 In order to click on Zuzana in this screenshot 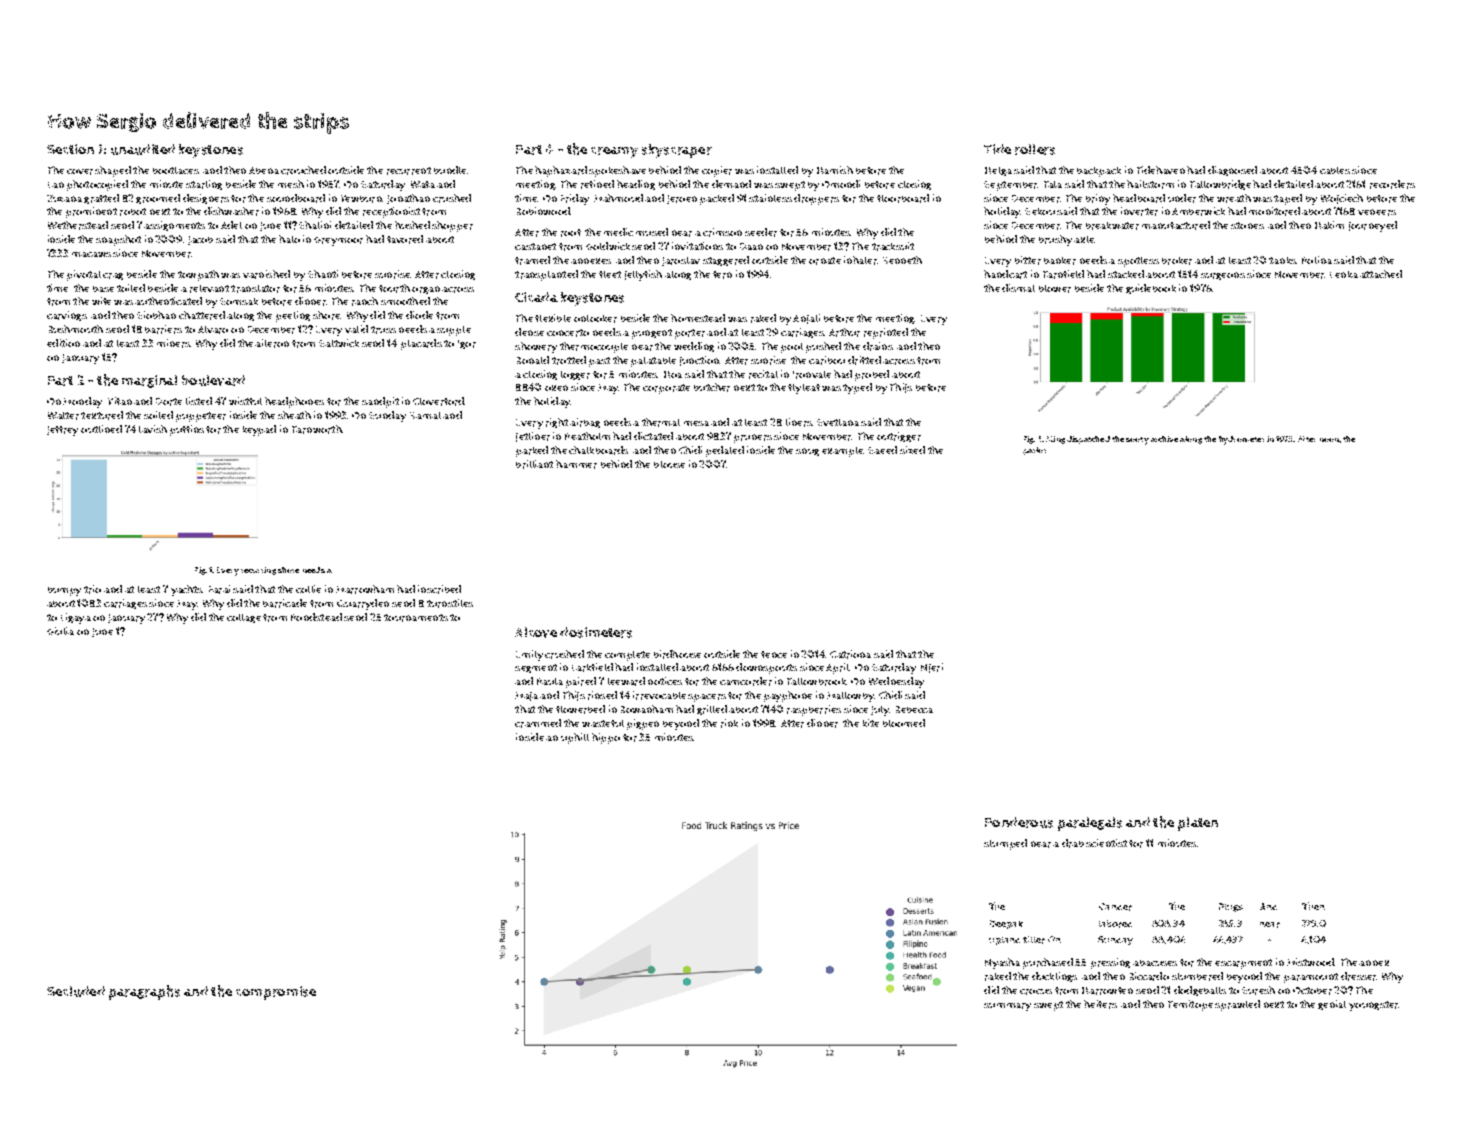, I will do `click(64, 198)`.
